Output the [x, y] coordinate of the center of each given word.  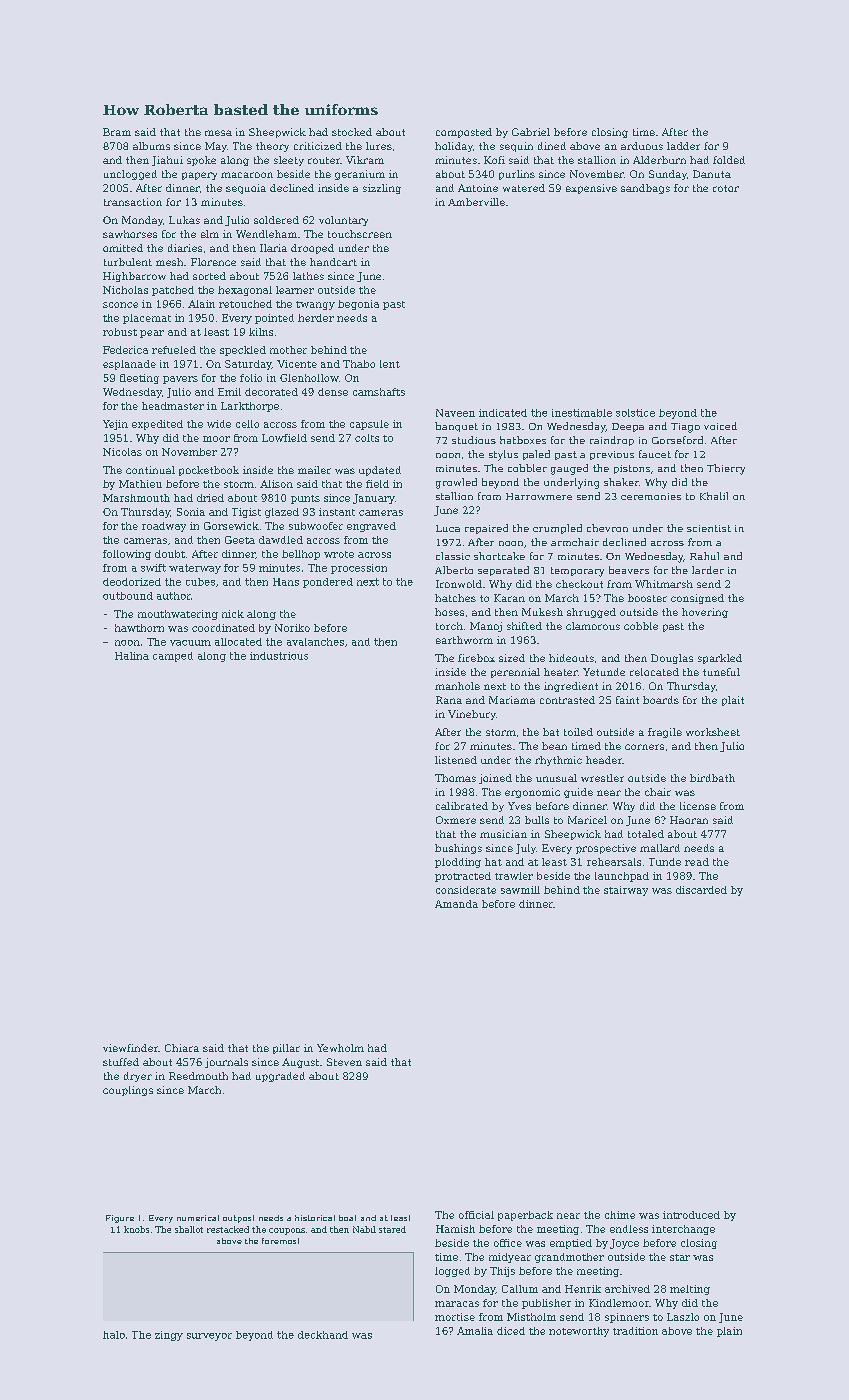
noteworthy [579, 1332]
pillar [286, 1049]
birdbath [712, 778]
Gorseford [677, 440]
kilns [261, 332]
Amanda [456, 904]
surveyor [209, 1337]
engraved [371, 527]
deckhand [323, 1335]
